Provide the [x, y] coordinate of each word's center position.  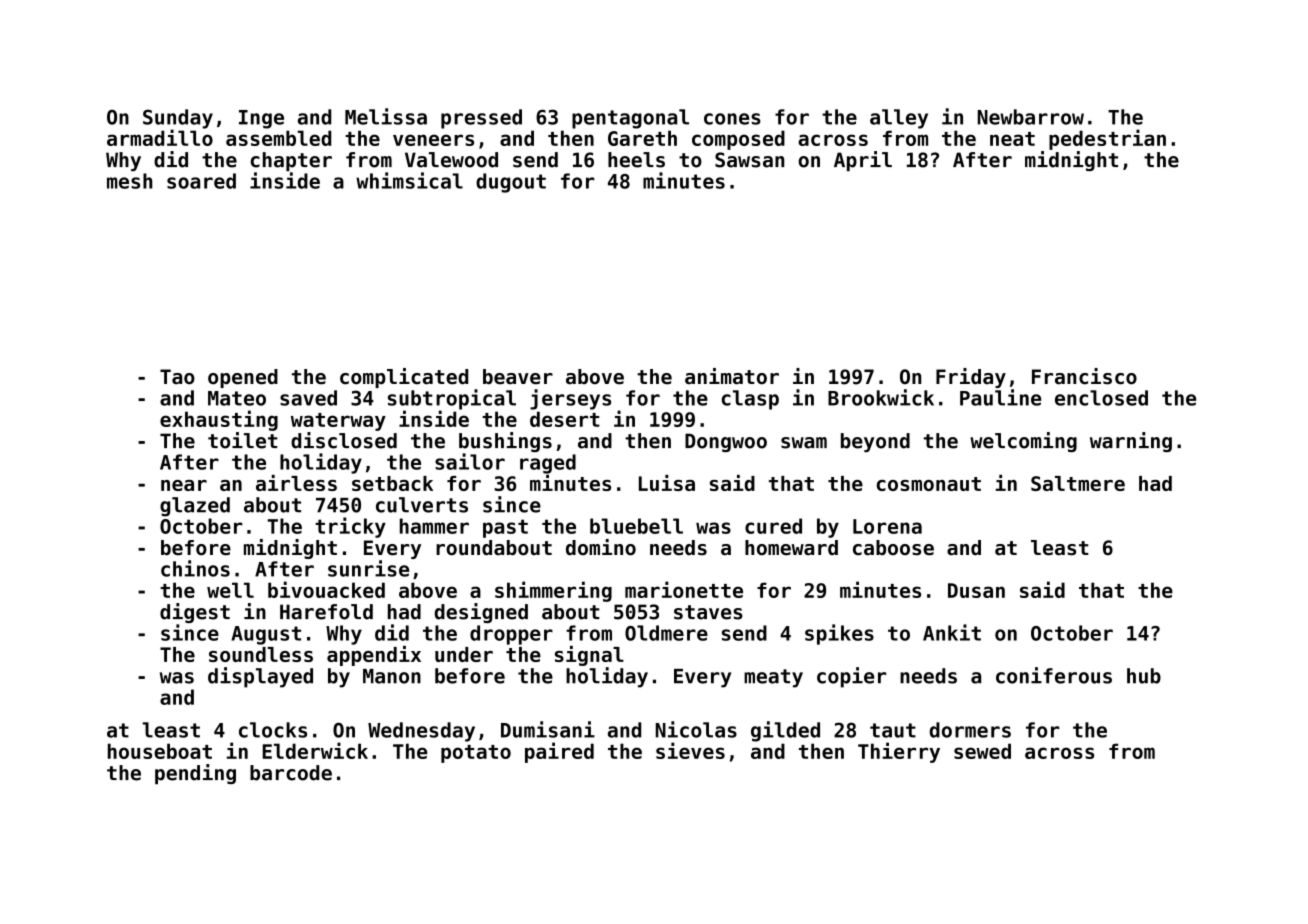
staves [708, 612]
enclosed [1101, 398]
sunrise [368, 568]
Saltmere [1078, 483]
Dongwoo [726, 442]
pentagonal [630, 119]
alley [899, 119]
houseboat [160, 751]
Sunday [178, 119]
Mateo [237, 398]
